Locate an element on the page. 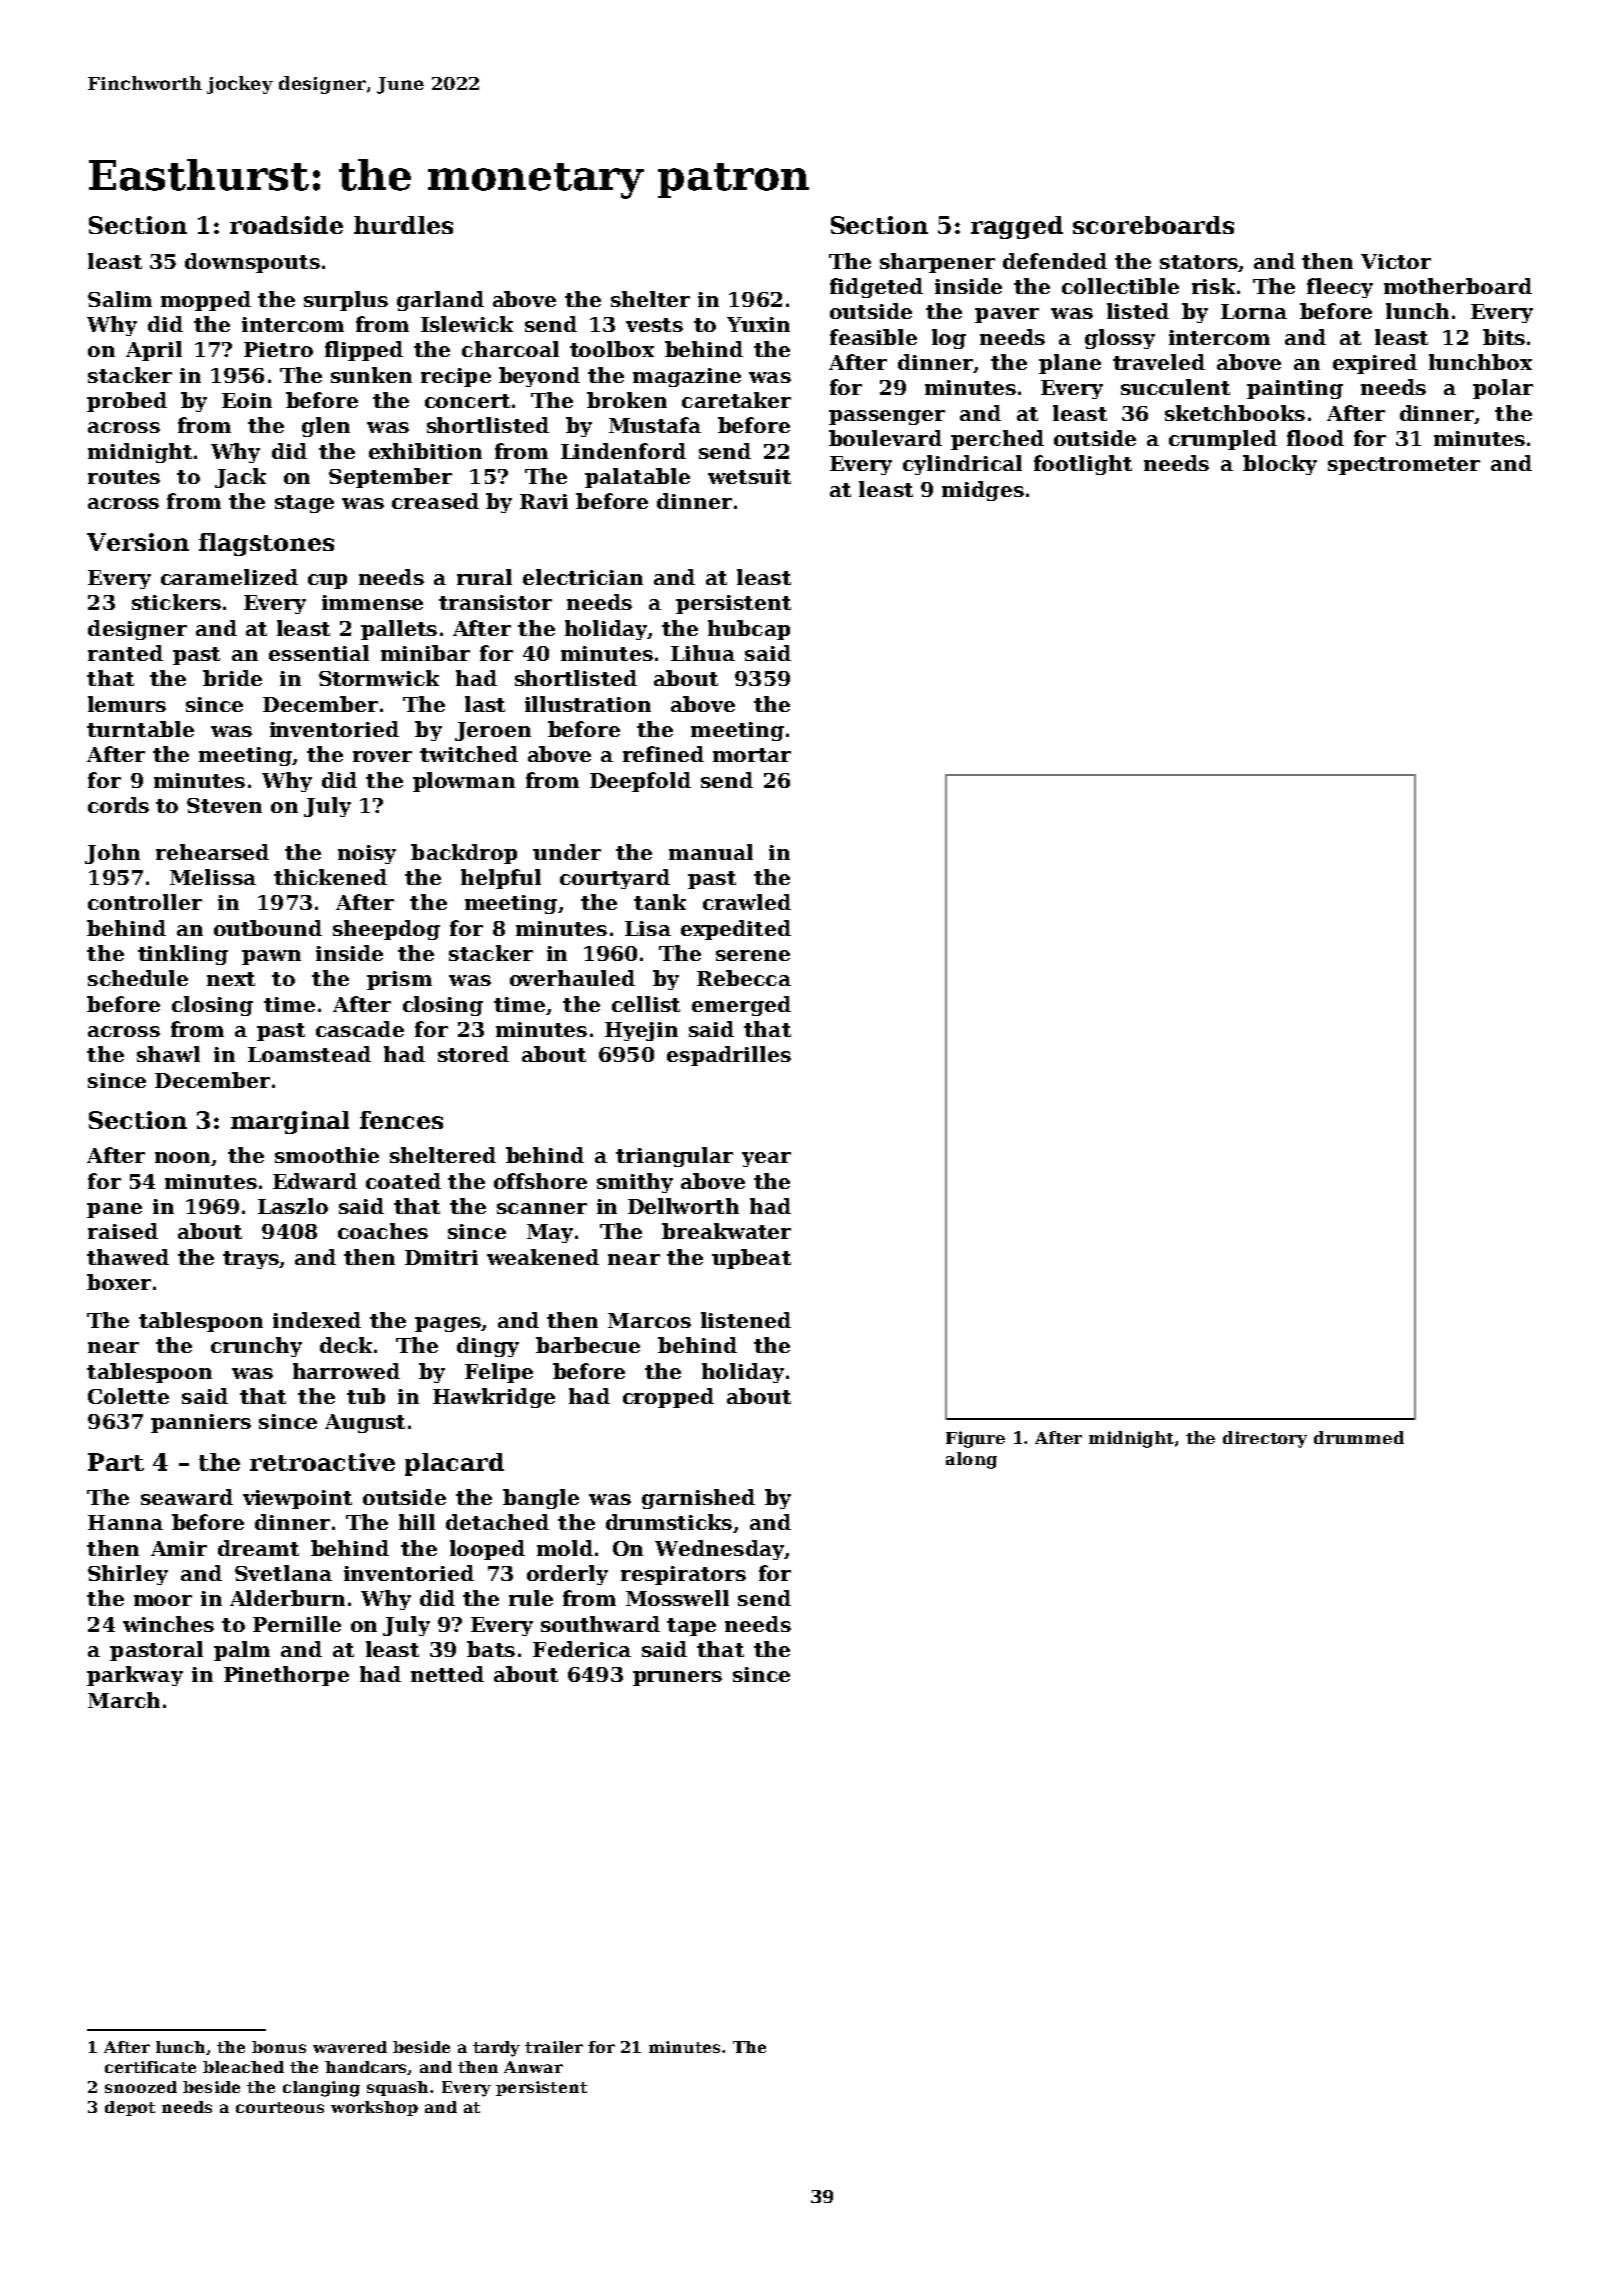 The width and height of the page is (1620, 2292). along is located at coordinates (971, 1460).
